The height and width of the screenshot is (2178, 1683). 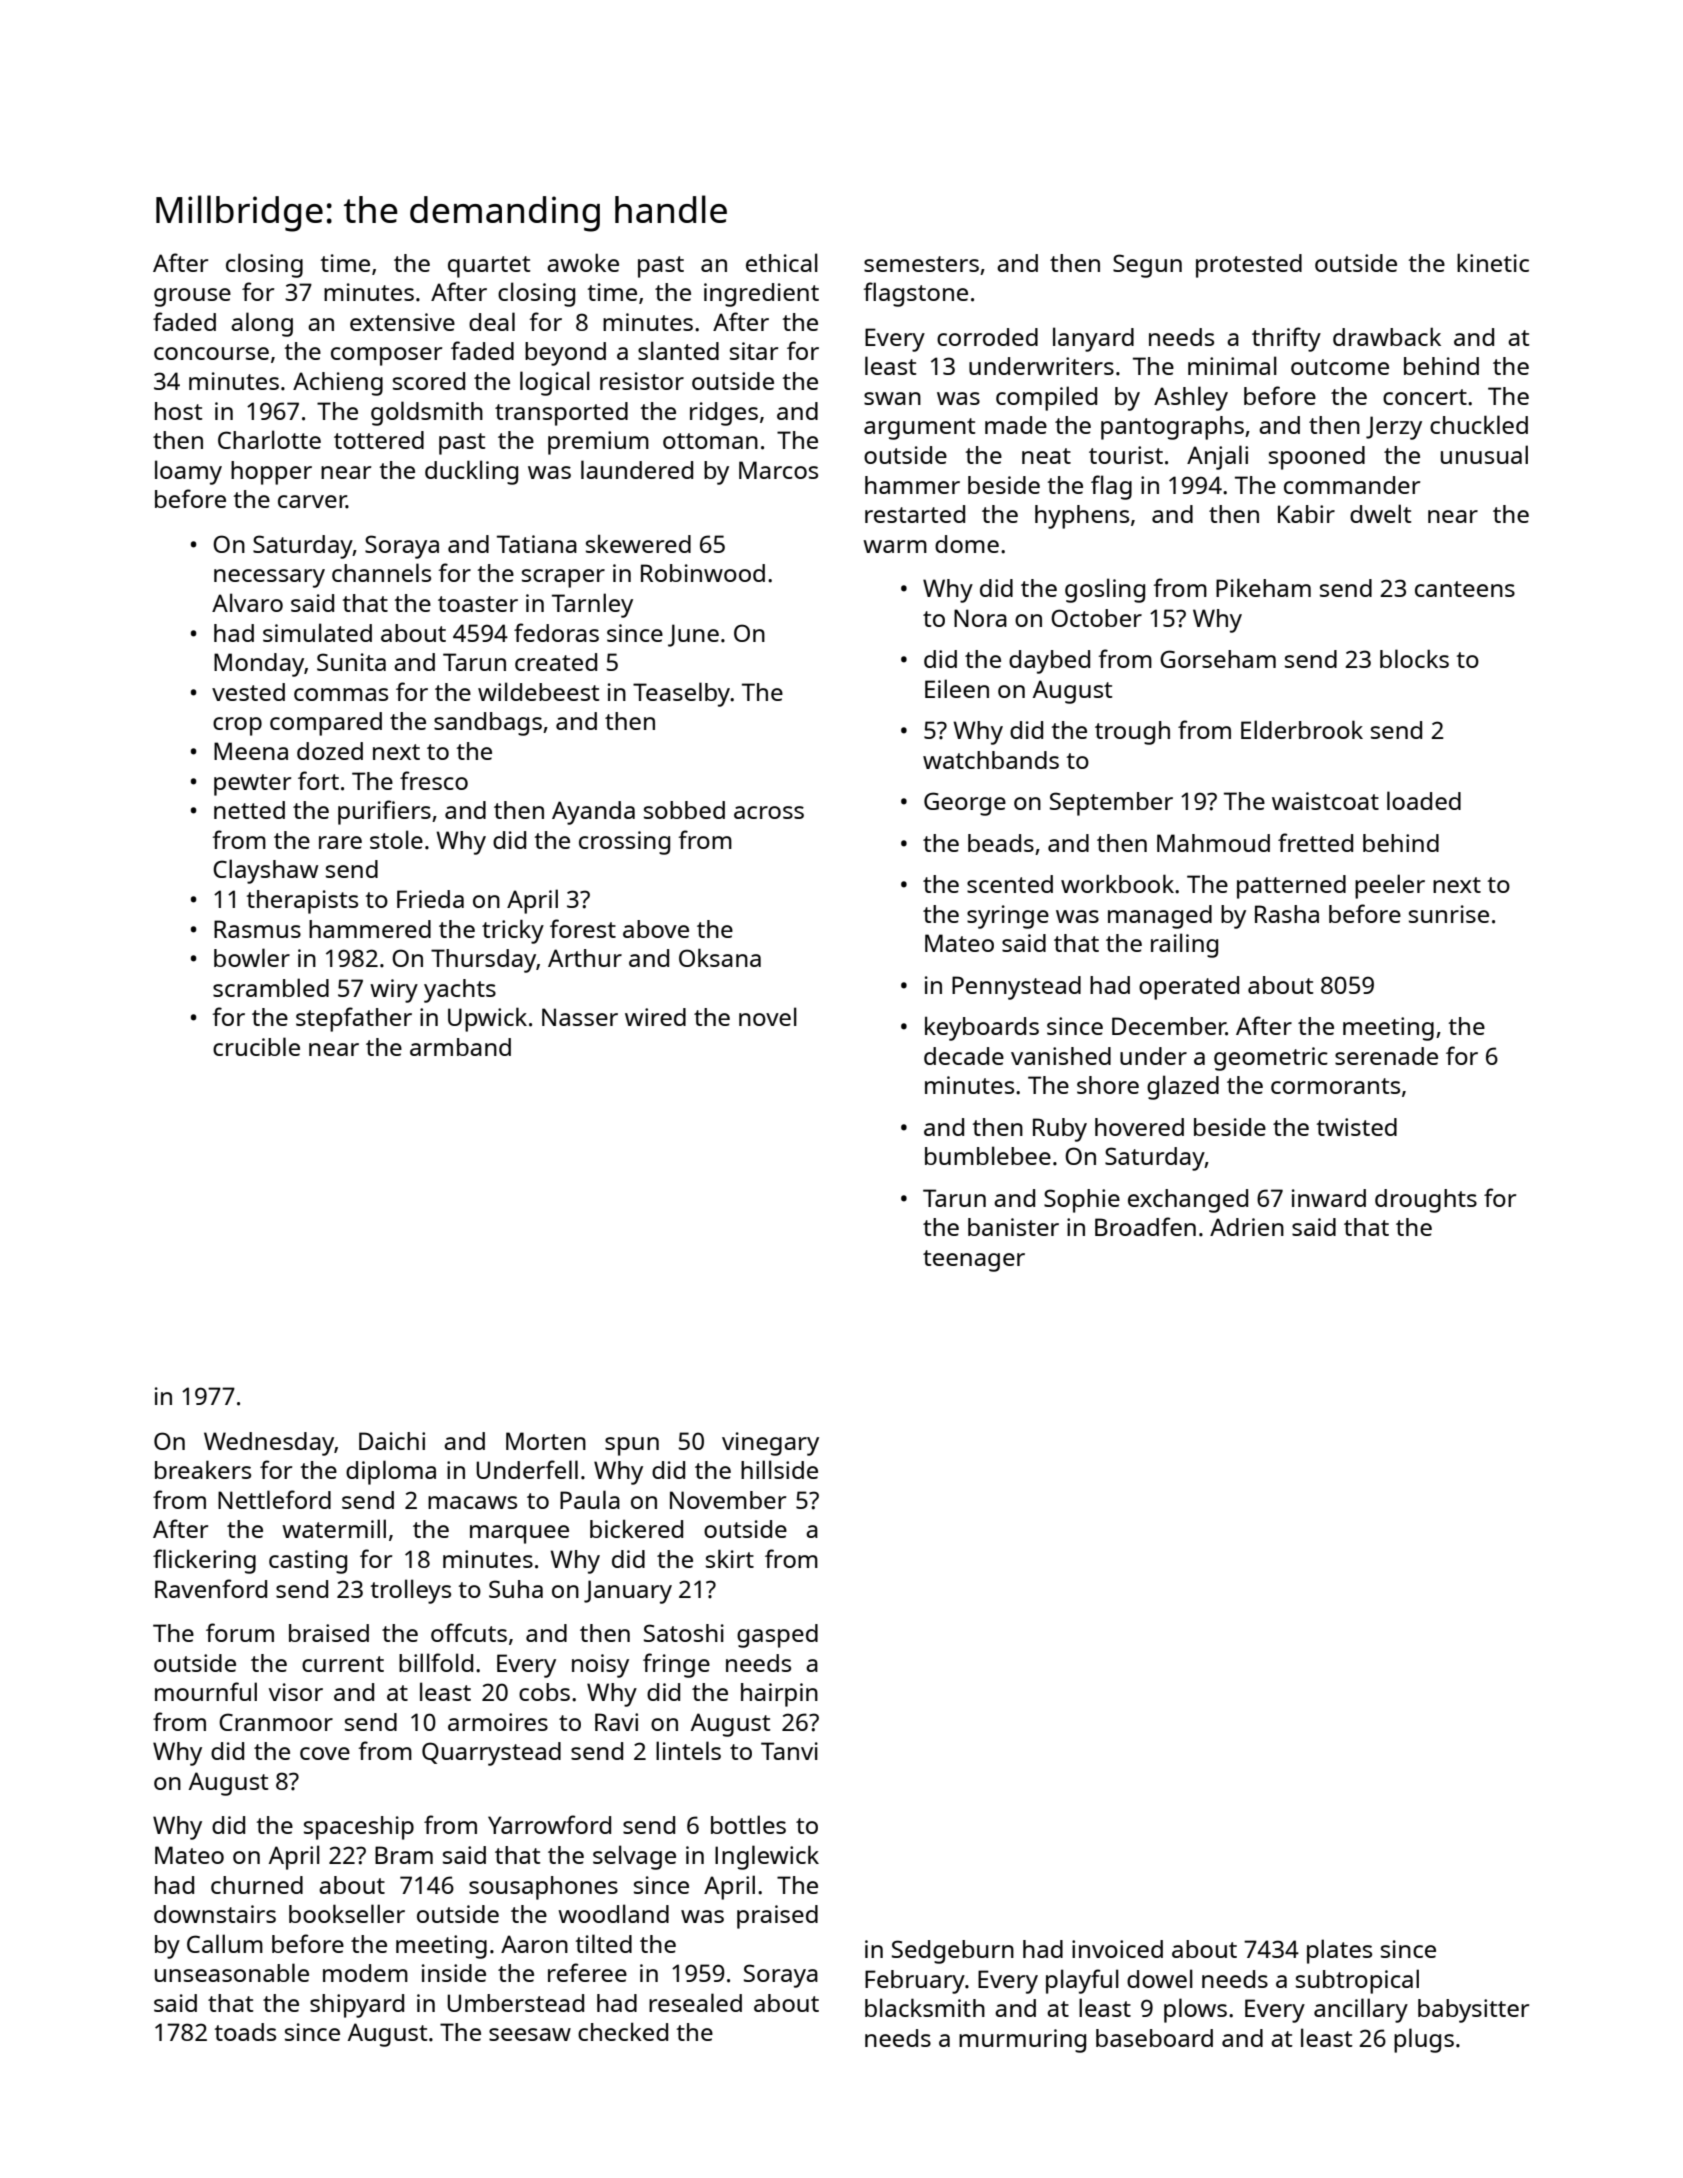 What do you see at coordinates (1060, 1130) in the screenshot?
I see `Ruby` at bounding box center [1060, 1130].
